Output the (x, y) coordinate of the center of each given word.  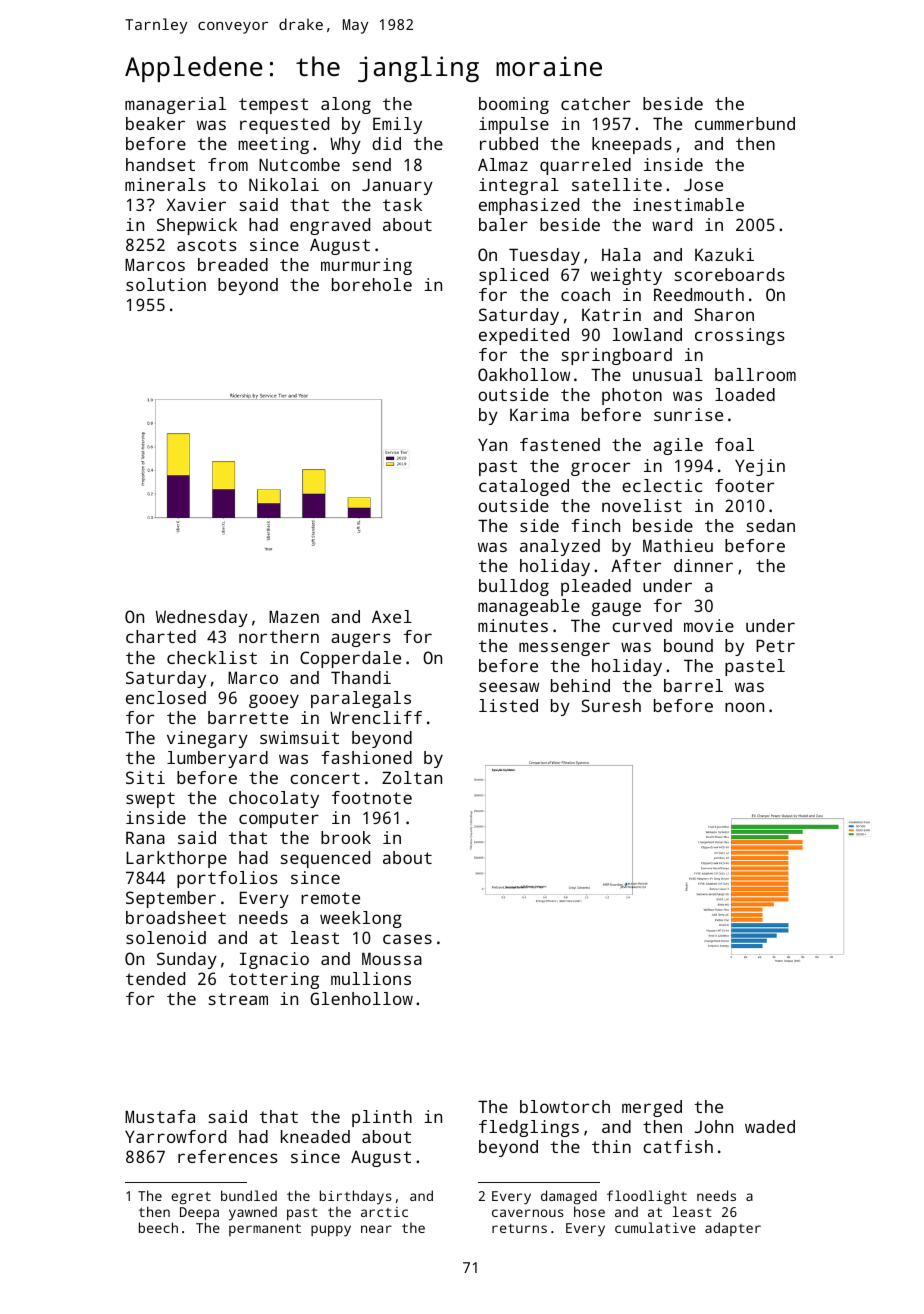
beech (158, 1227)
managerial (175, 105)
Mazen (294, 616)
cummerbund (745, 123)
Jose (703, 184)
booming (514, 105)
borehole (372, 284)
